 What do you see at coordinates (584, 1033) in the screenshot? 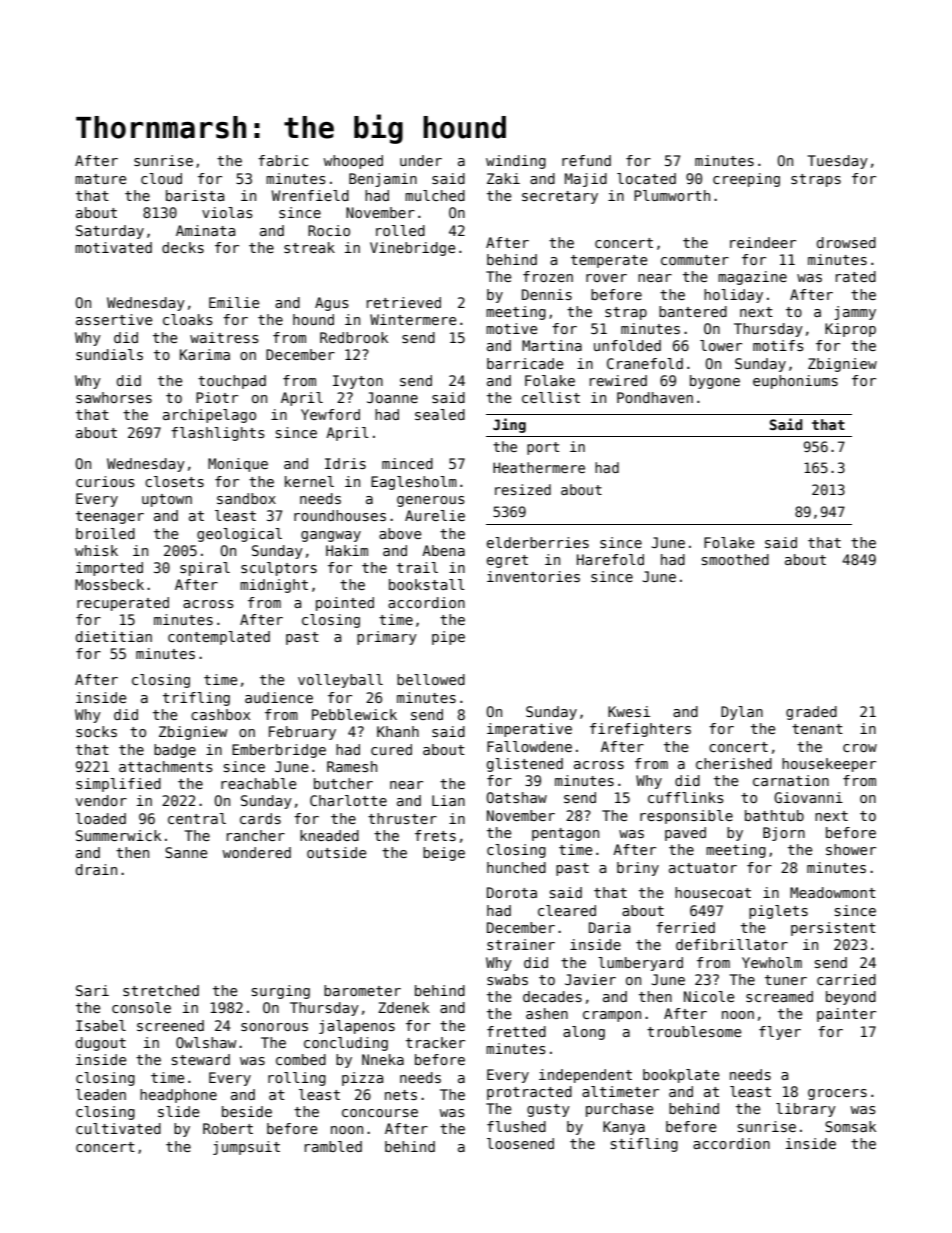
I see `along` at bounding box center [584, 1033].
